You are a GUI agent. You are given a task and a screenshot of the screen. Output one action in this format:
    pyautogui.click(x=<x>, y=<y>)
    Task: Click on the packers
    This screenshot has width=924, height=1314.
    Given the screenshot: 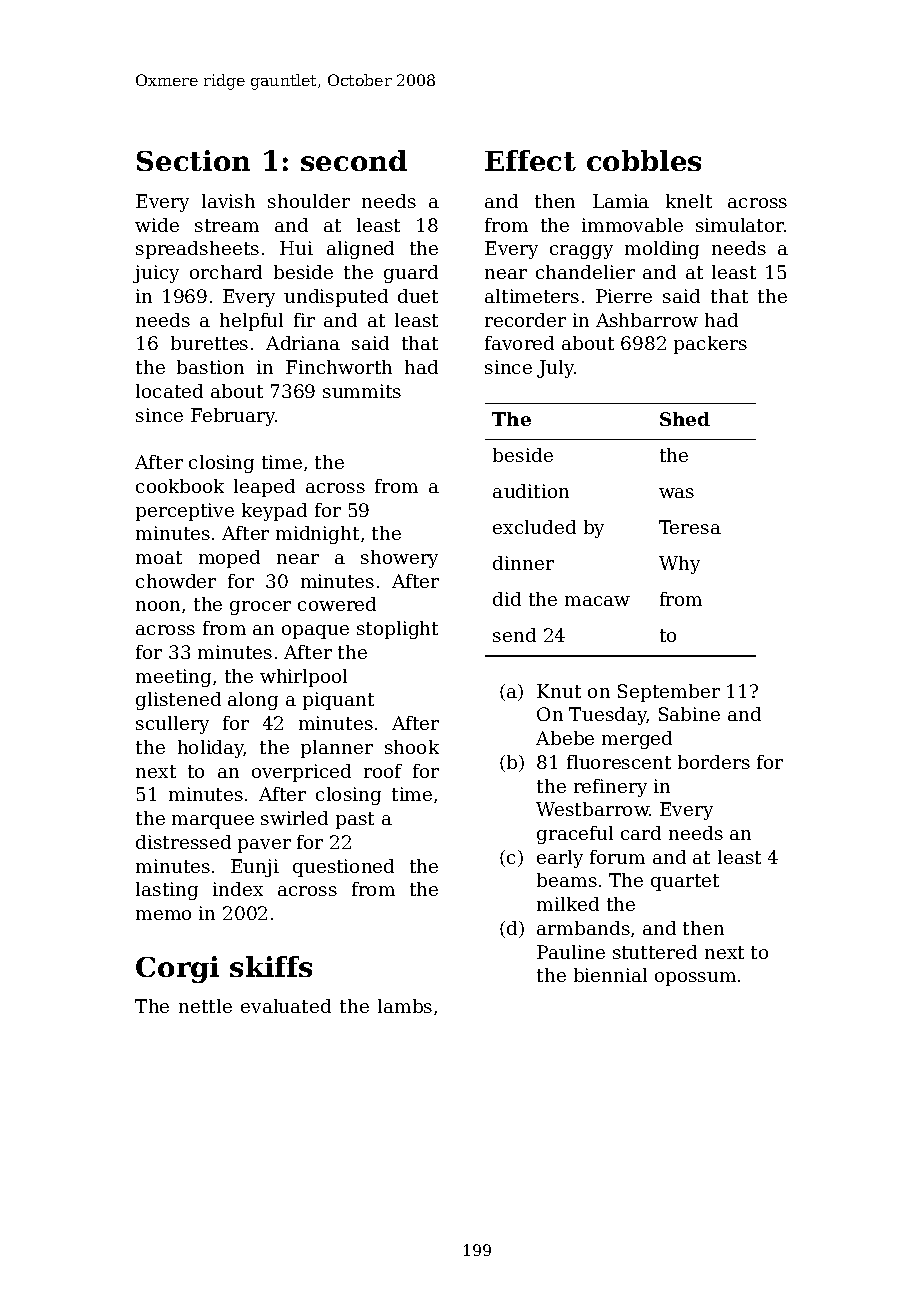 What is the action you would take?
    pyautogui.click(x=710, y=345)
